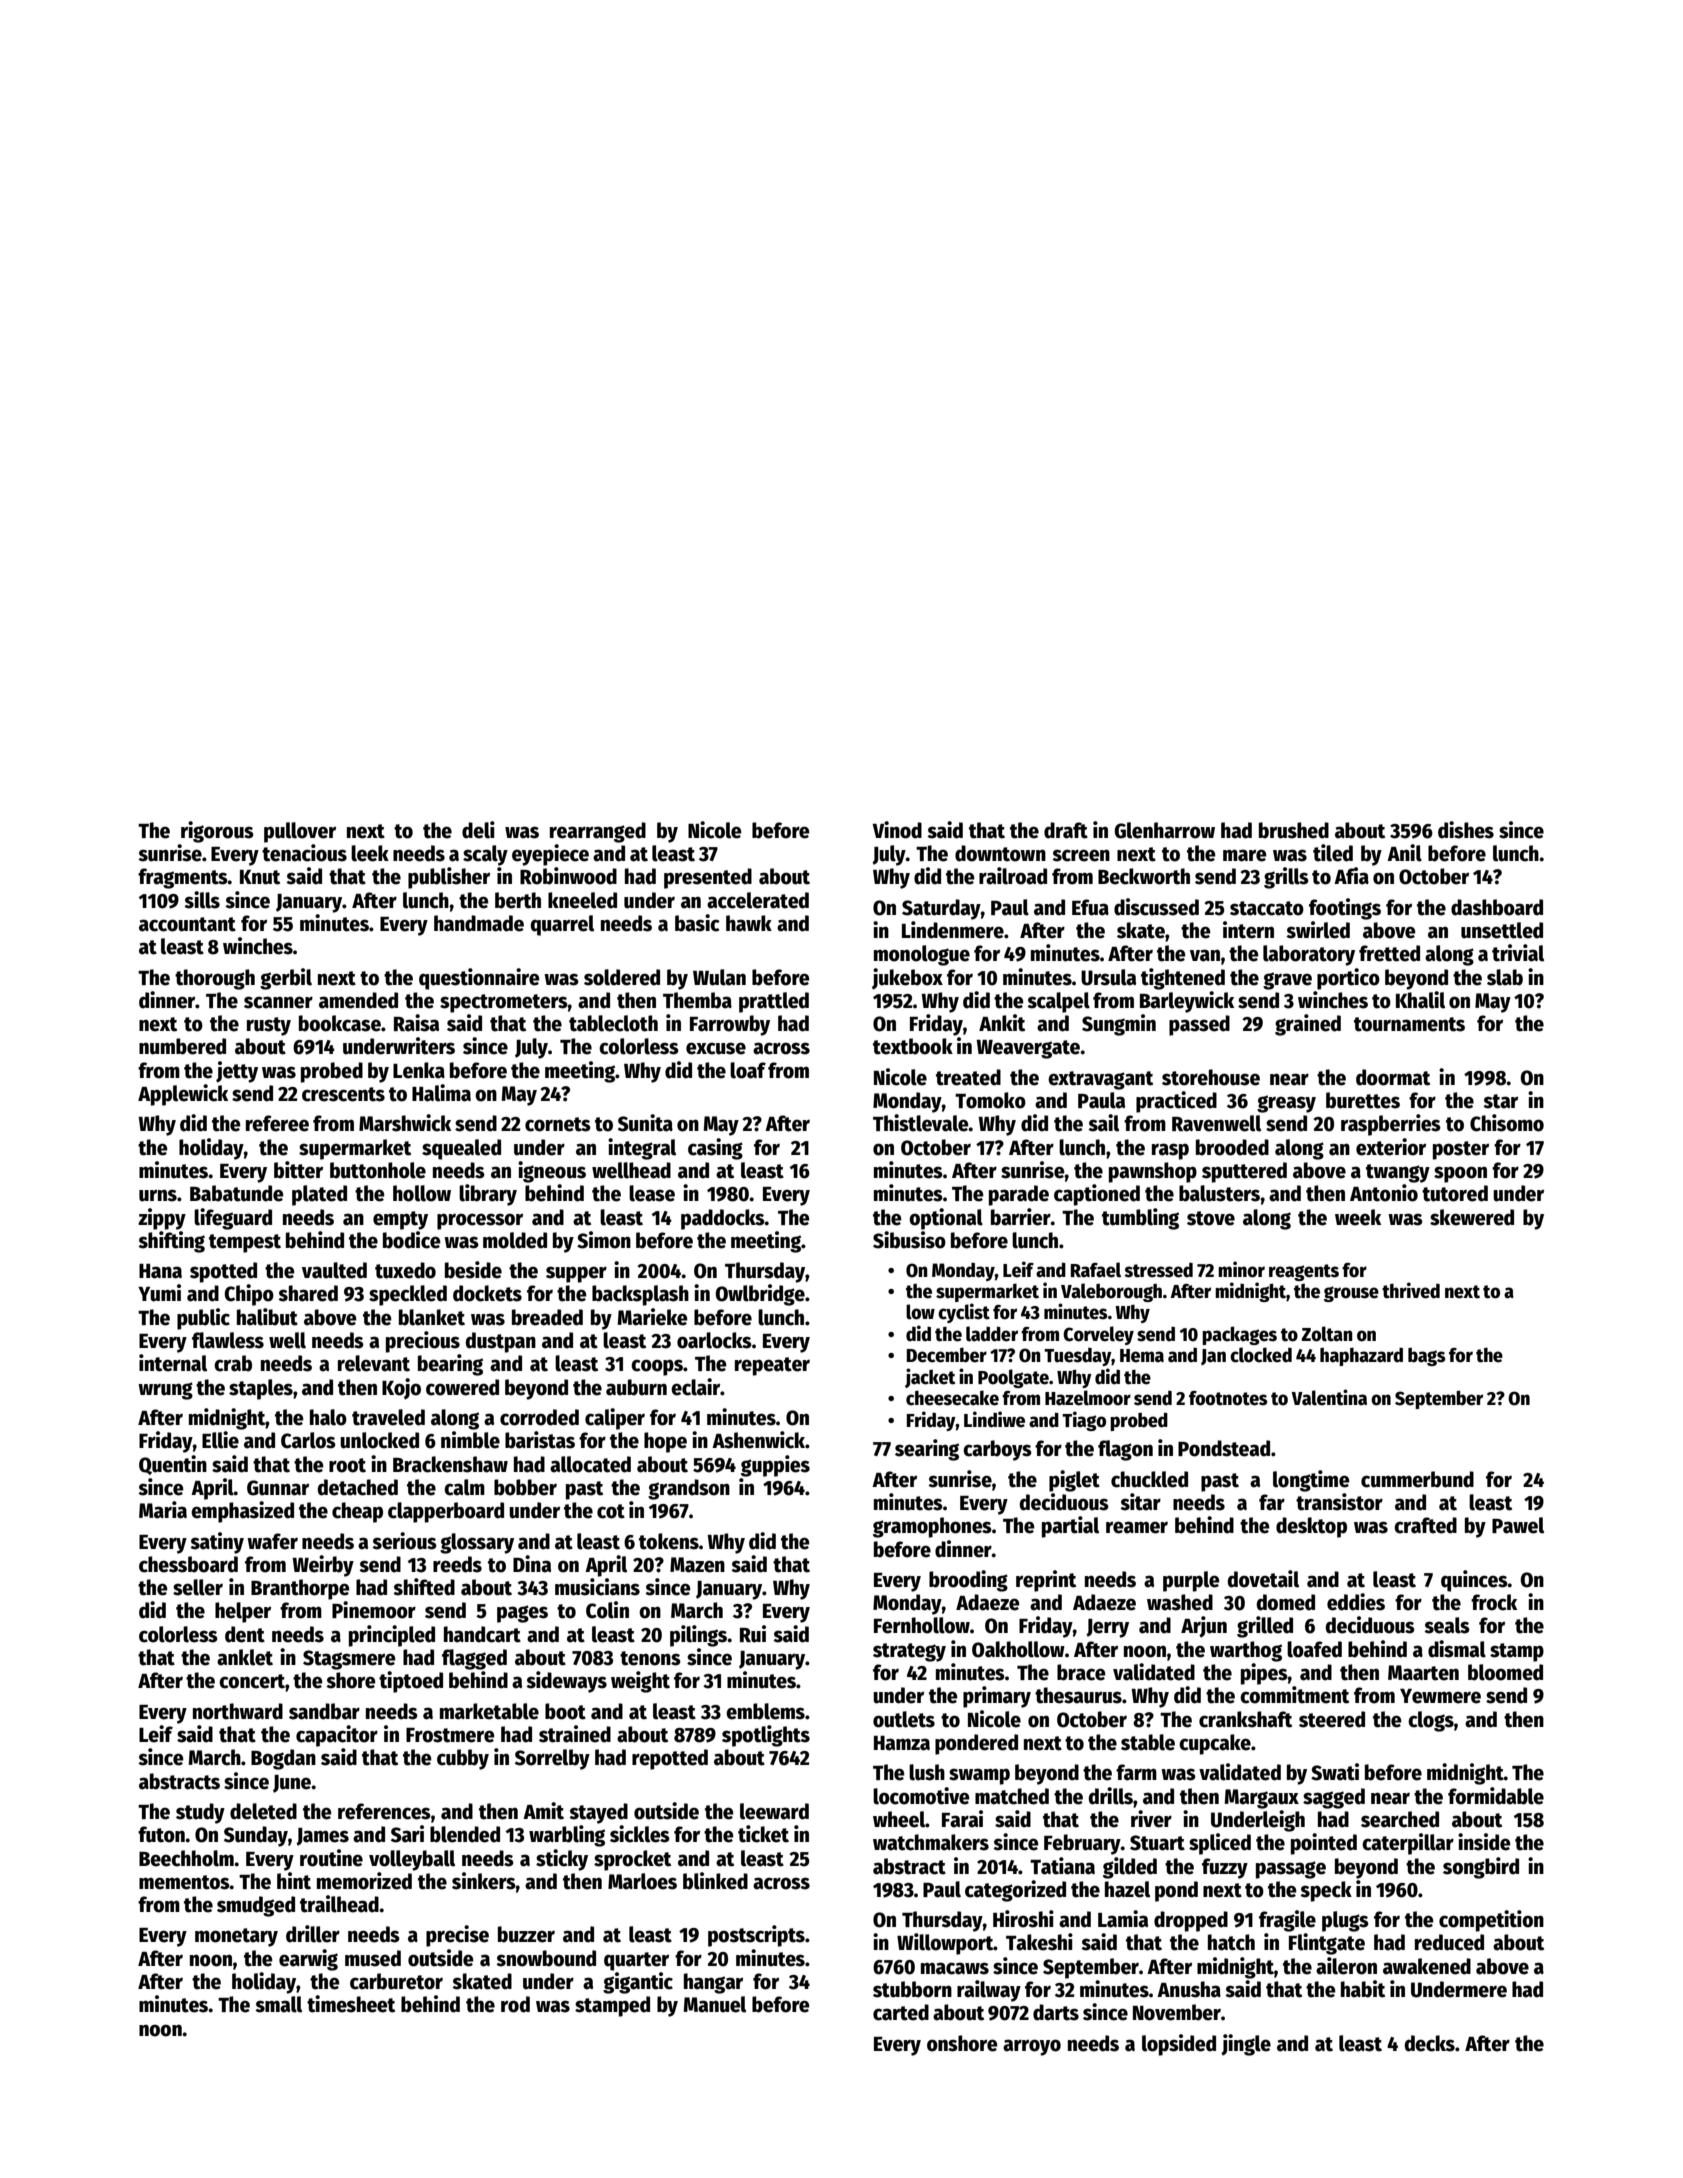  Describe the element at coordinates (1472, 1217) in the screenshot. I see `skewered` at that location.
